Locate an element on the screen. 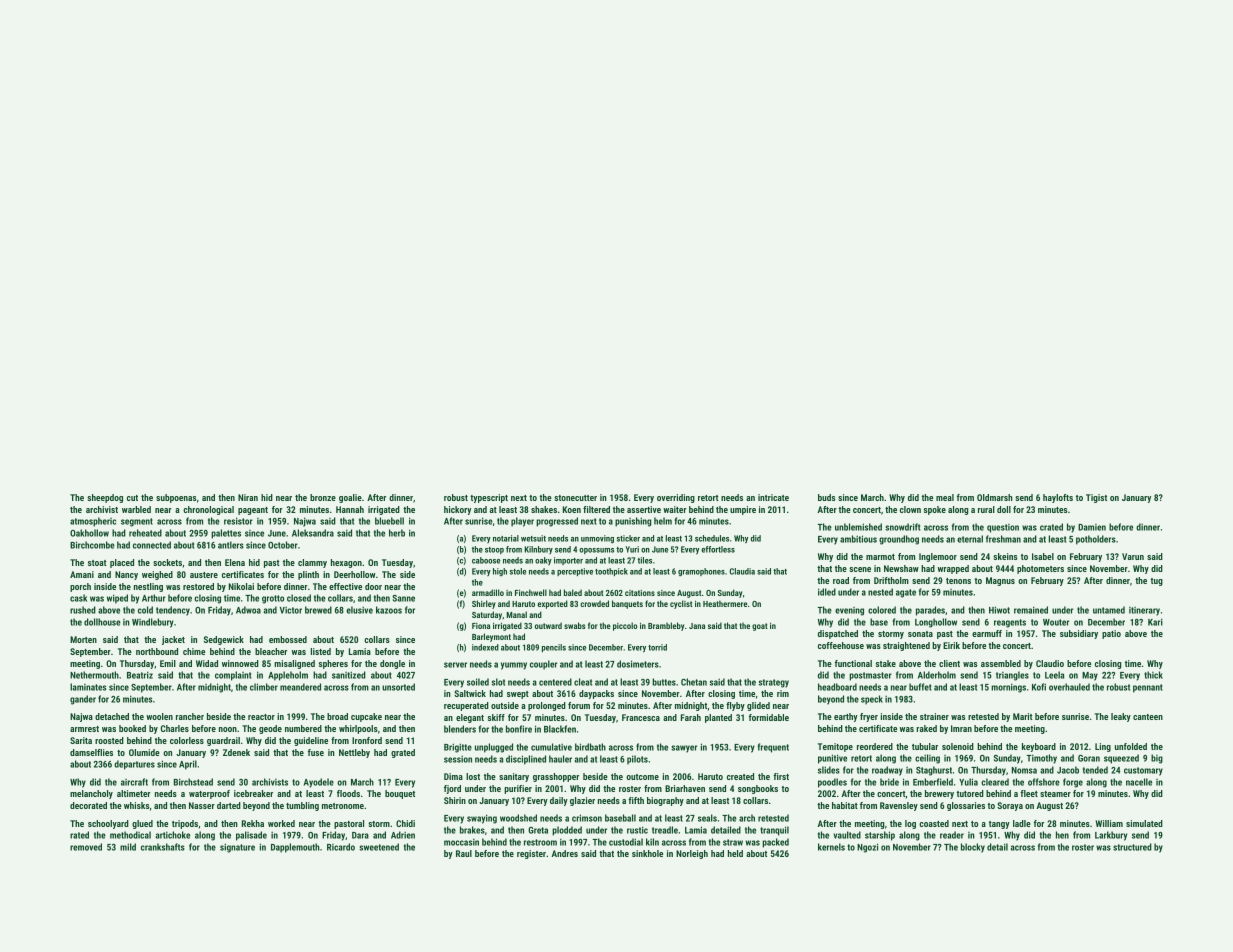  songbooks is located at coordinates (758, 789).
